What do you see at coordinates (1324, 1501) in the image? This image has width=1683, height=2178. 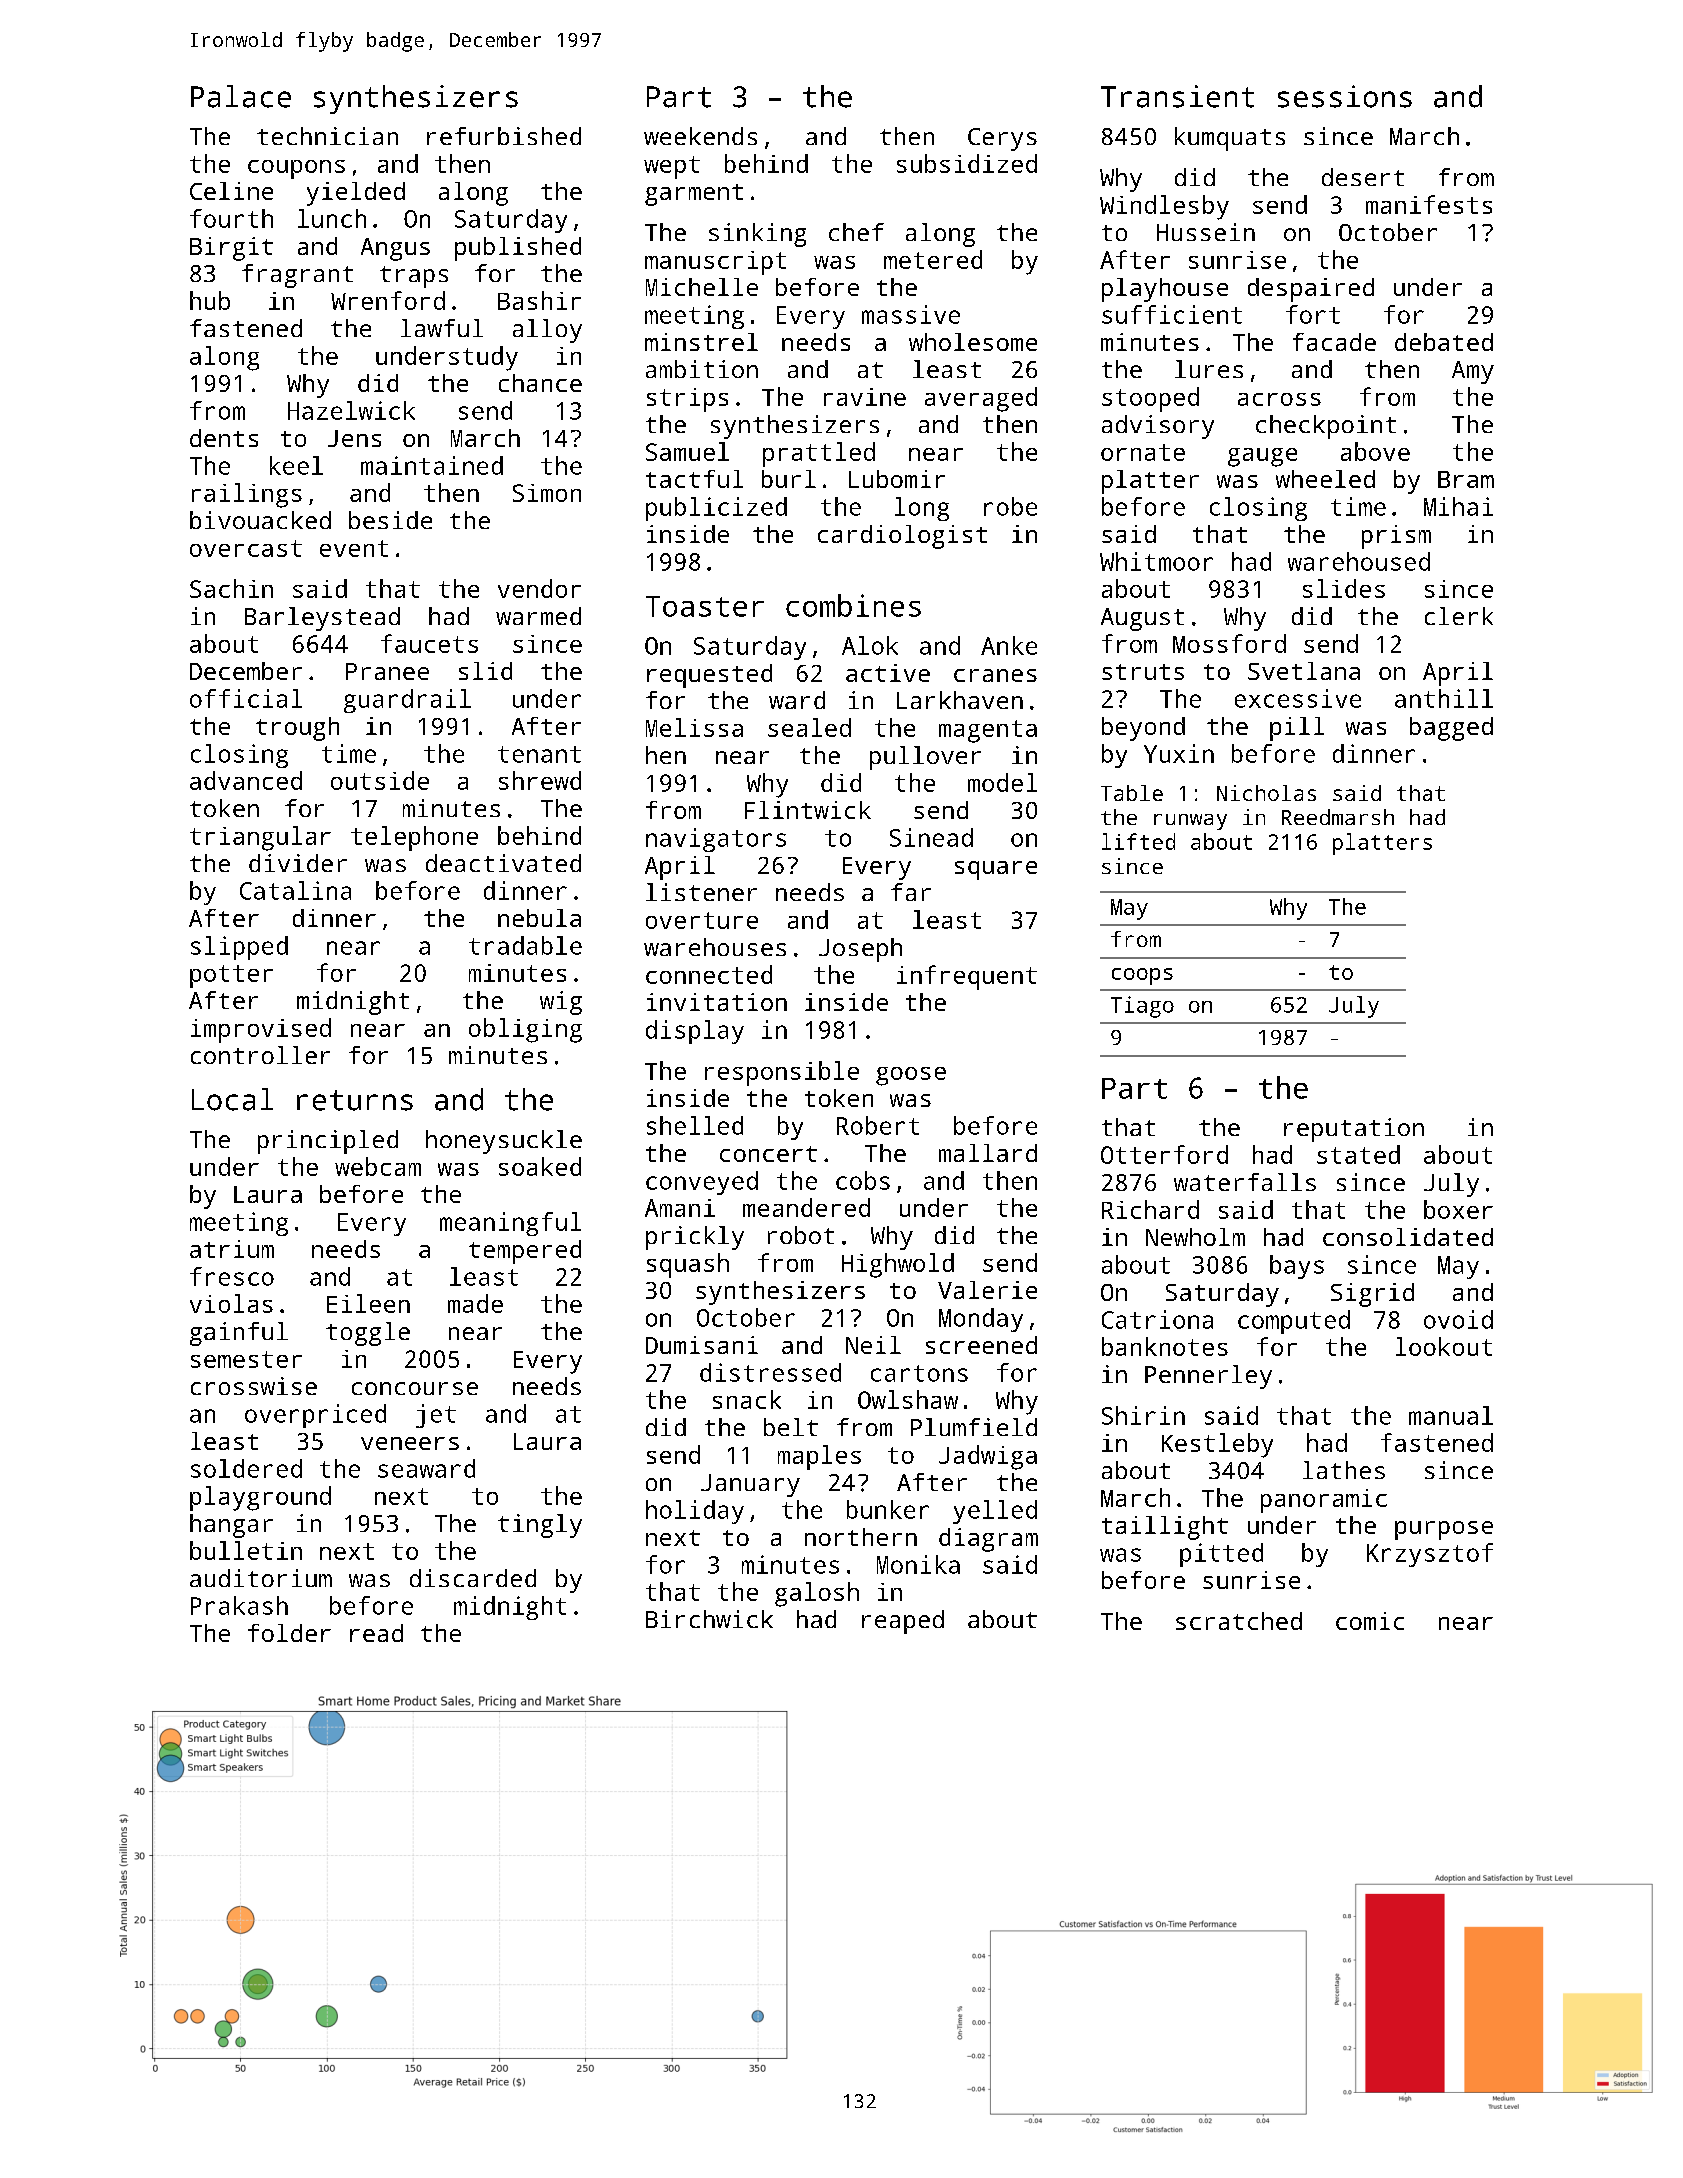 I see `panoramic` at bounding box center [1324, 1501].
